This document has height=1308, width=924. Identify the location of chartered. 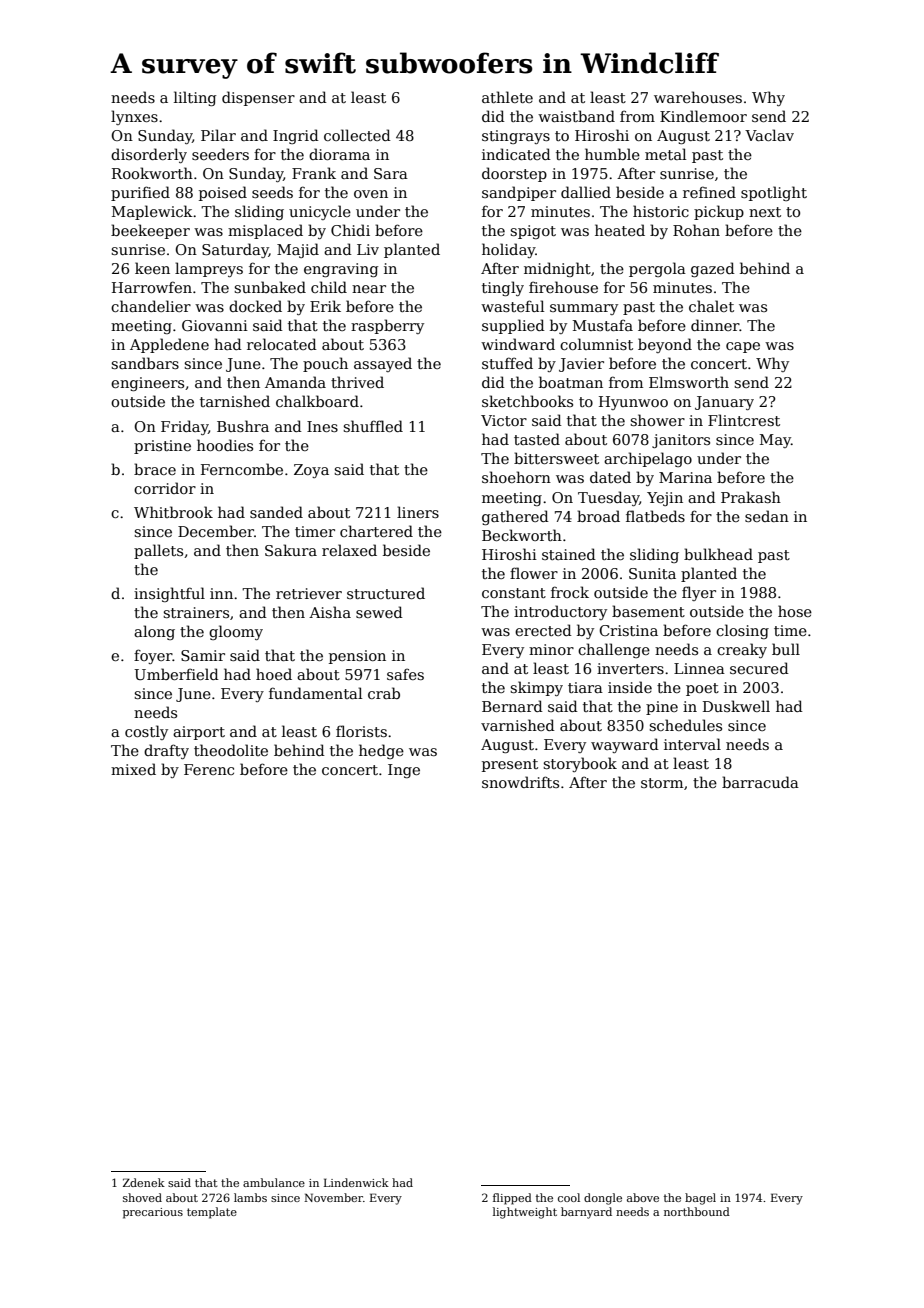
(376, 531).
